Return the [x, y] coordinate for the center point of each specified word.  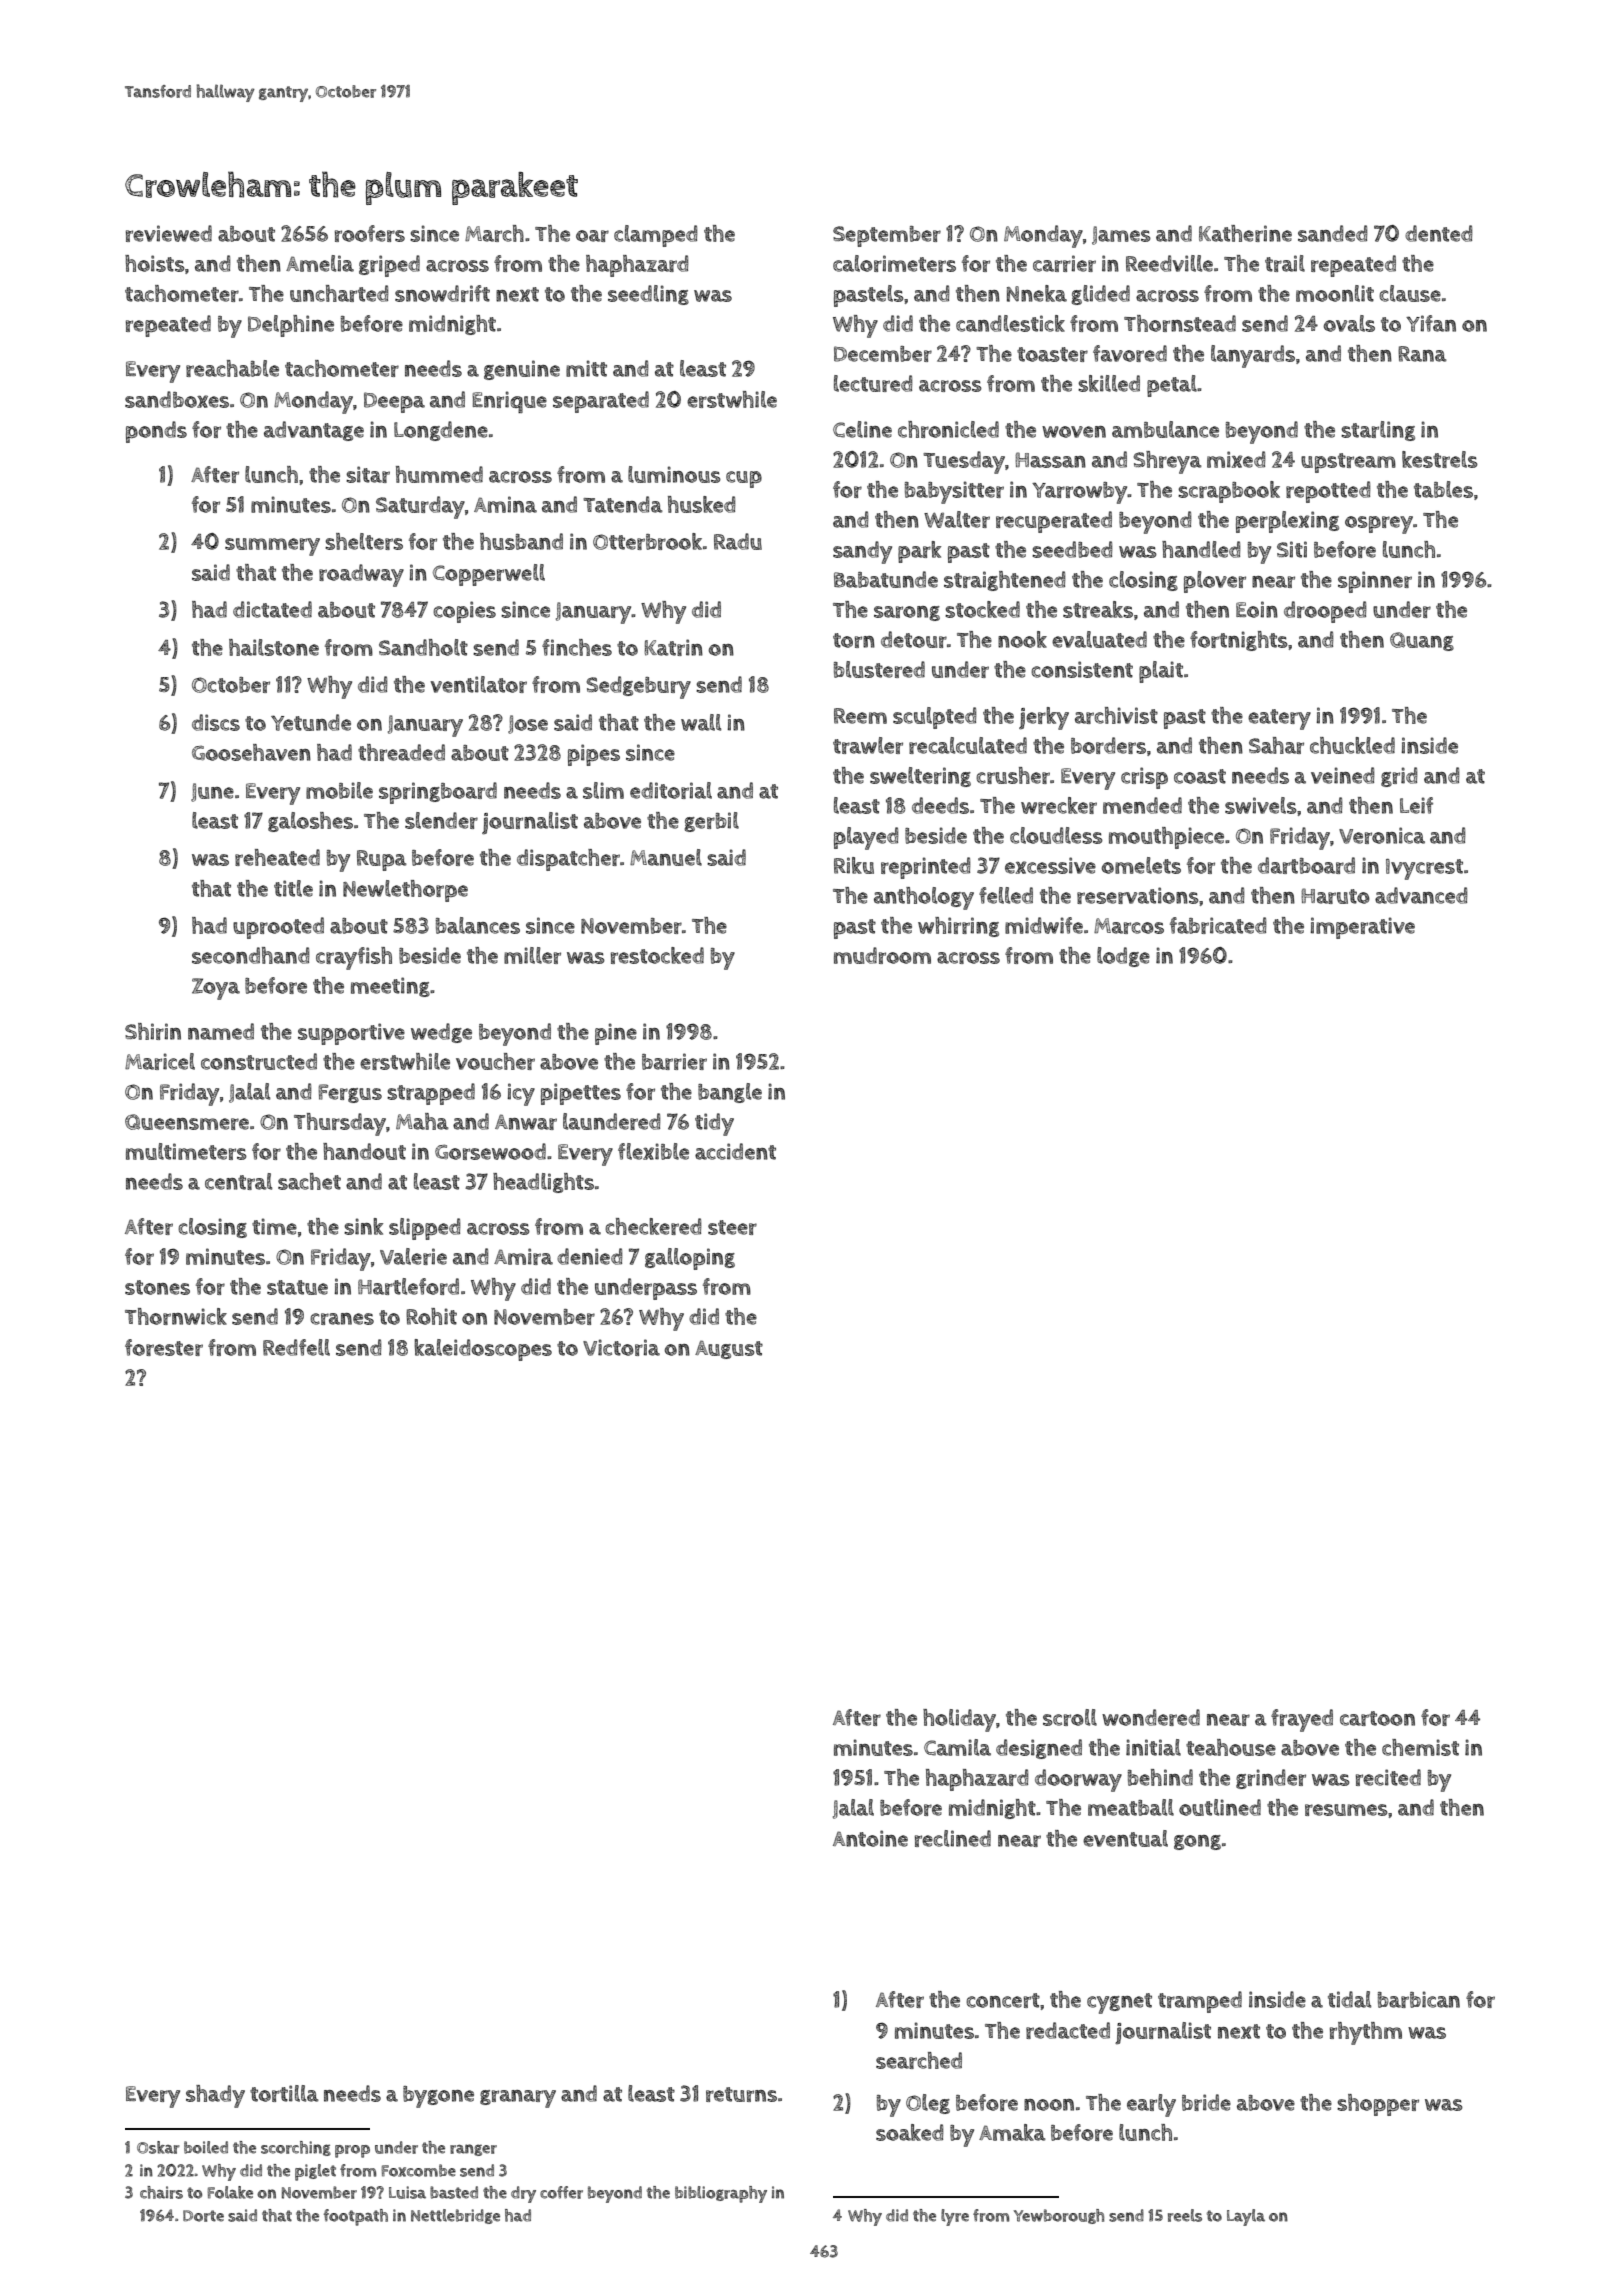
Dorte [203, 2216]
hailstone [274, 647]
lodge [1123, 957]
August [729, 1349]
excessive [1050, 865]
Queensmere [187, 1122]
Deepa [394, 402]
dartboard [1306, 865]
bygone [438, 2097]
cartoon [1377, 1718]
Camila [957, 1747]
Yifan [1431, 323]
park [919, 552]
